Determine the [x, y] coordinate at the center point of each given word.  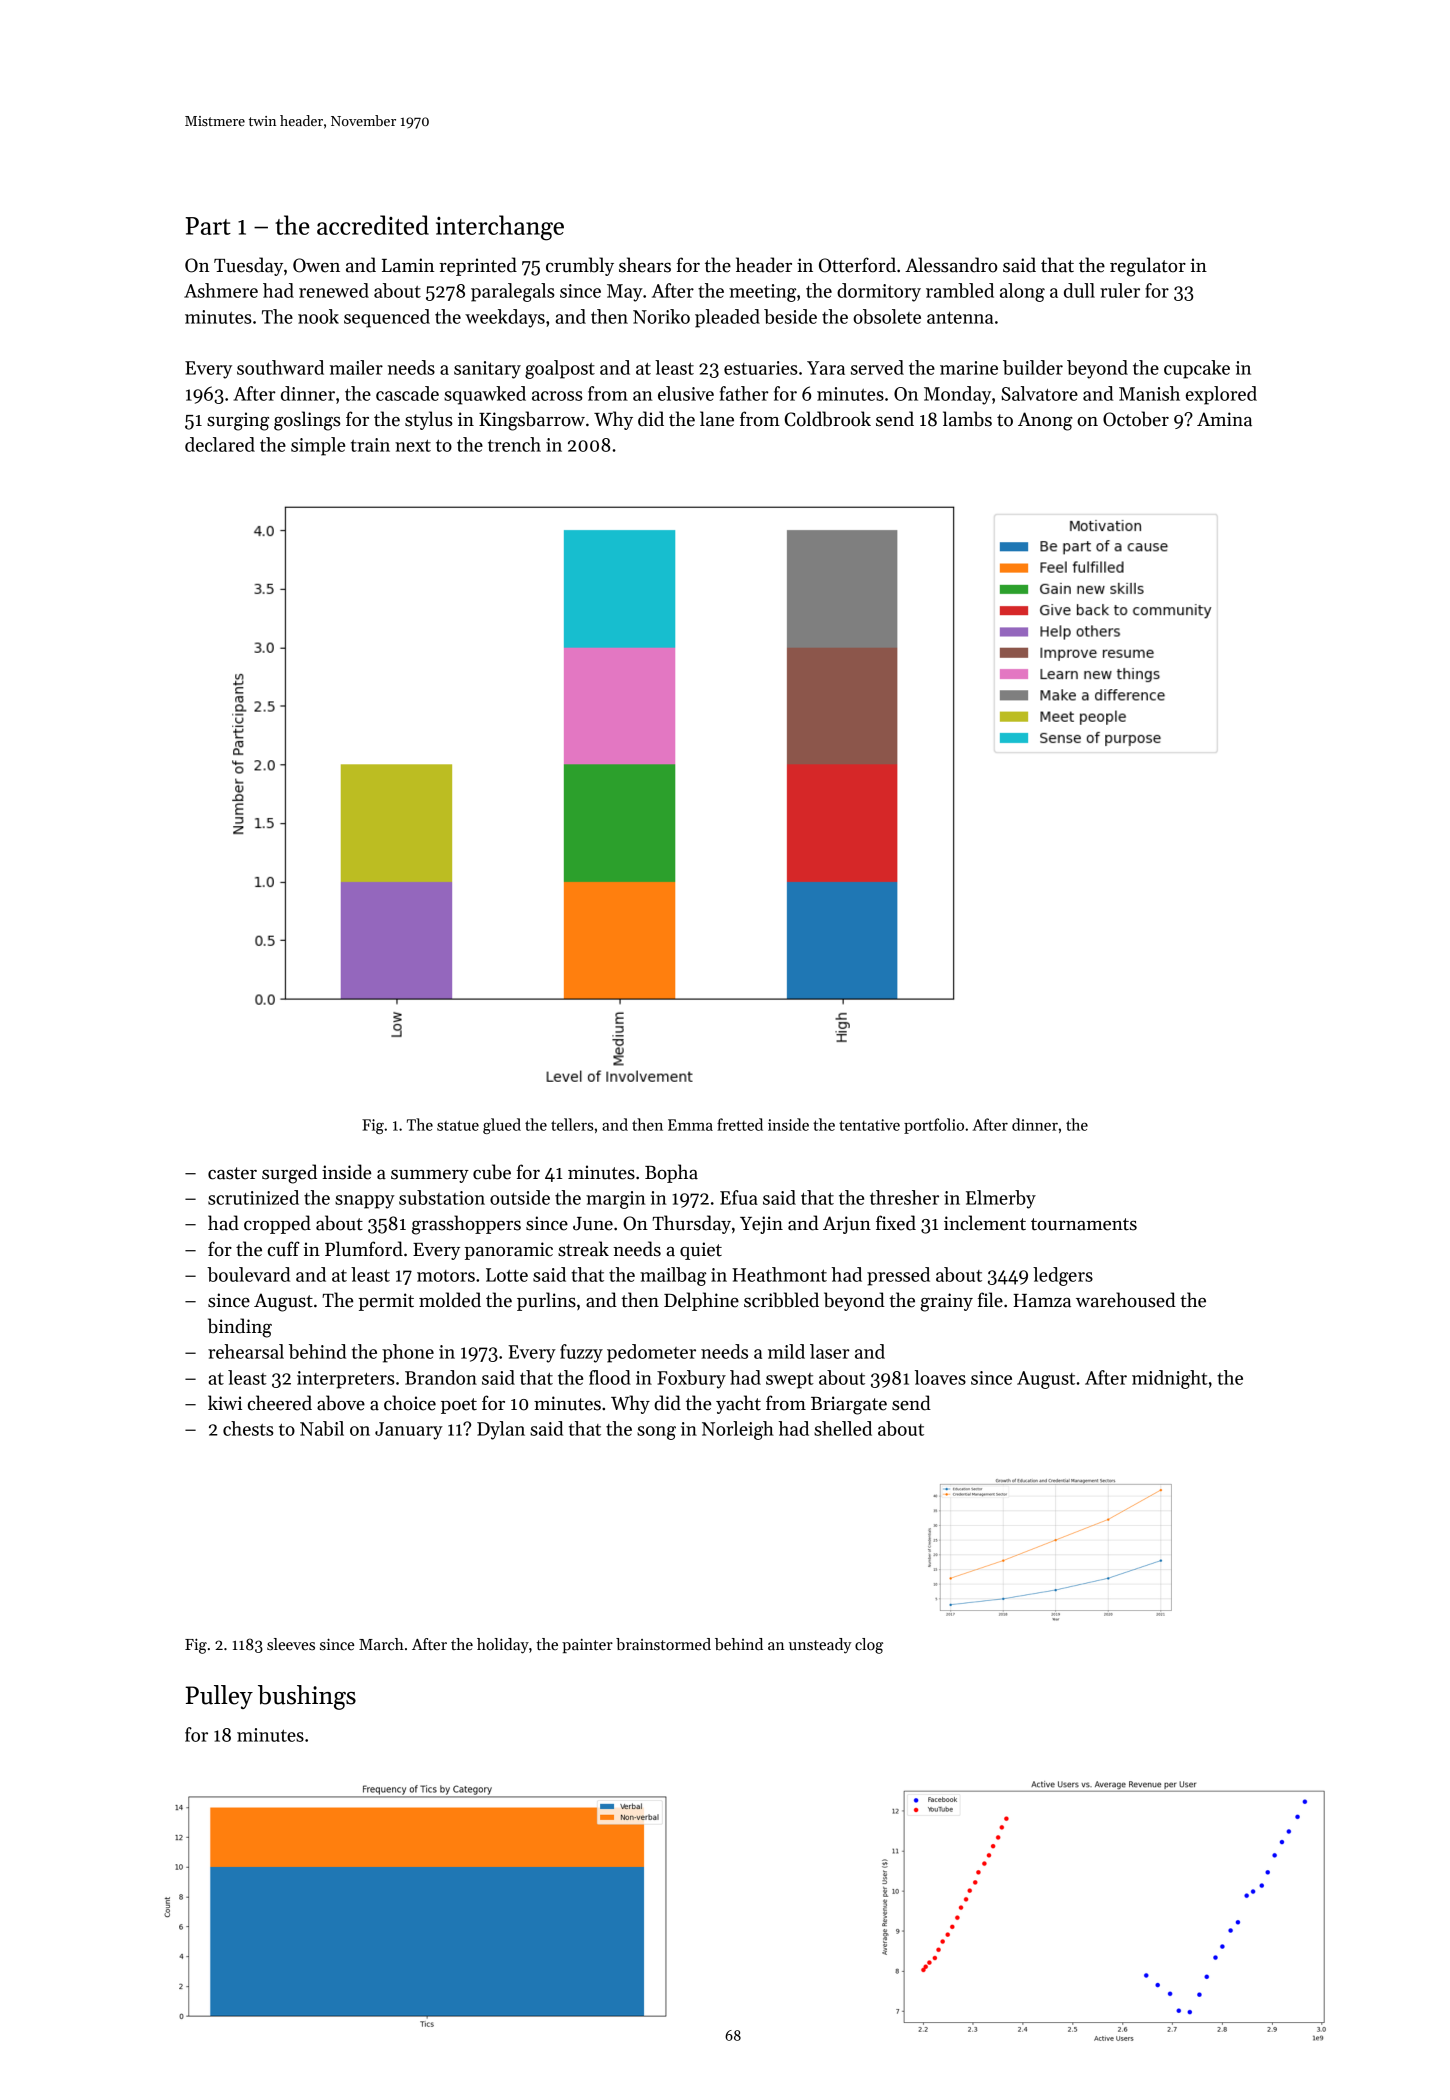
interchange [500, 228]
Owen [316, 265]
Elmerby [1001, 1199]
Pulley [219, 1697]
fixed [896, 1223]
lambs [967, 419]
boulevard [248, 1274]
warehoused [1126, 1300]
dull [1079, 290]
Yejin [761, 1225]
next [413, 446]
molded [450, 1300]
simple [318, 446]
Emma [690, 1125]
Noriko [661, 316]
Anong [1045, 421]
